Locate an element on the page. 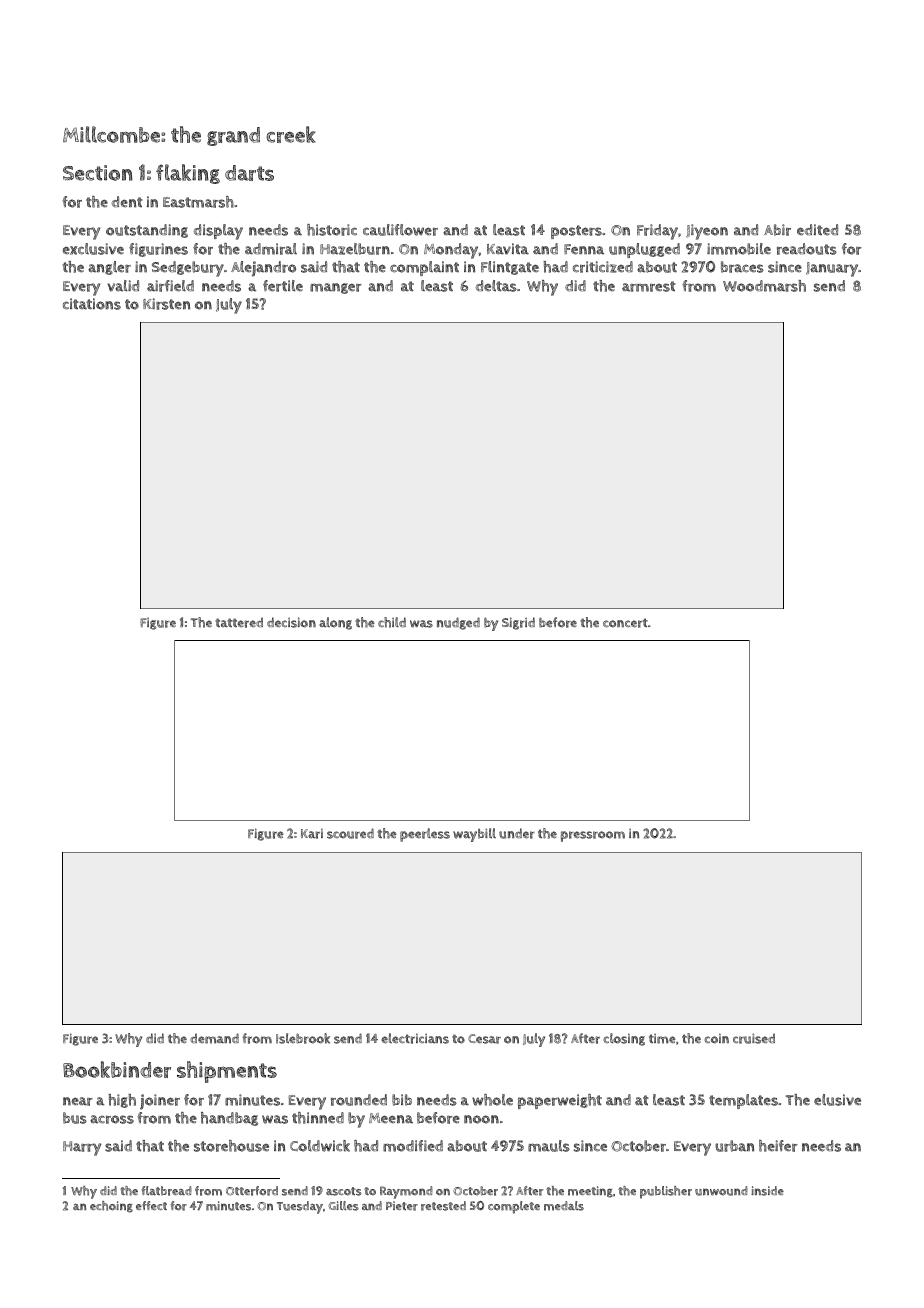 This document has height=1308, width=924. along is located at coordinates (335, 623).
